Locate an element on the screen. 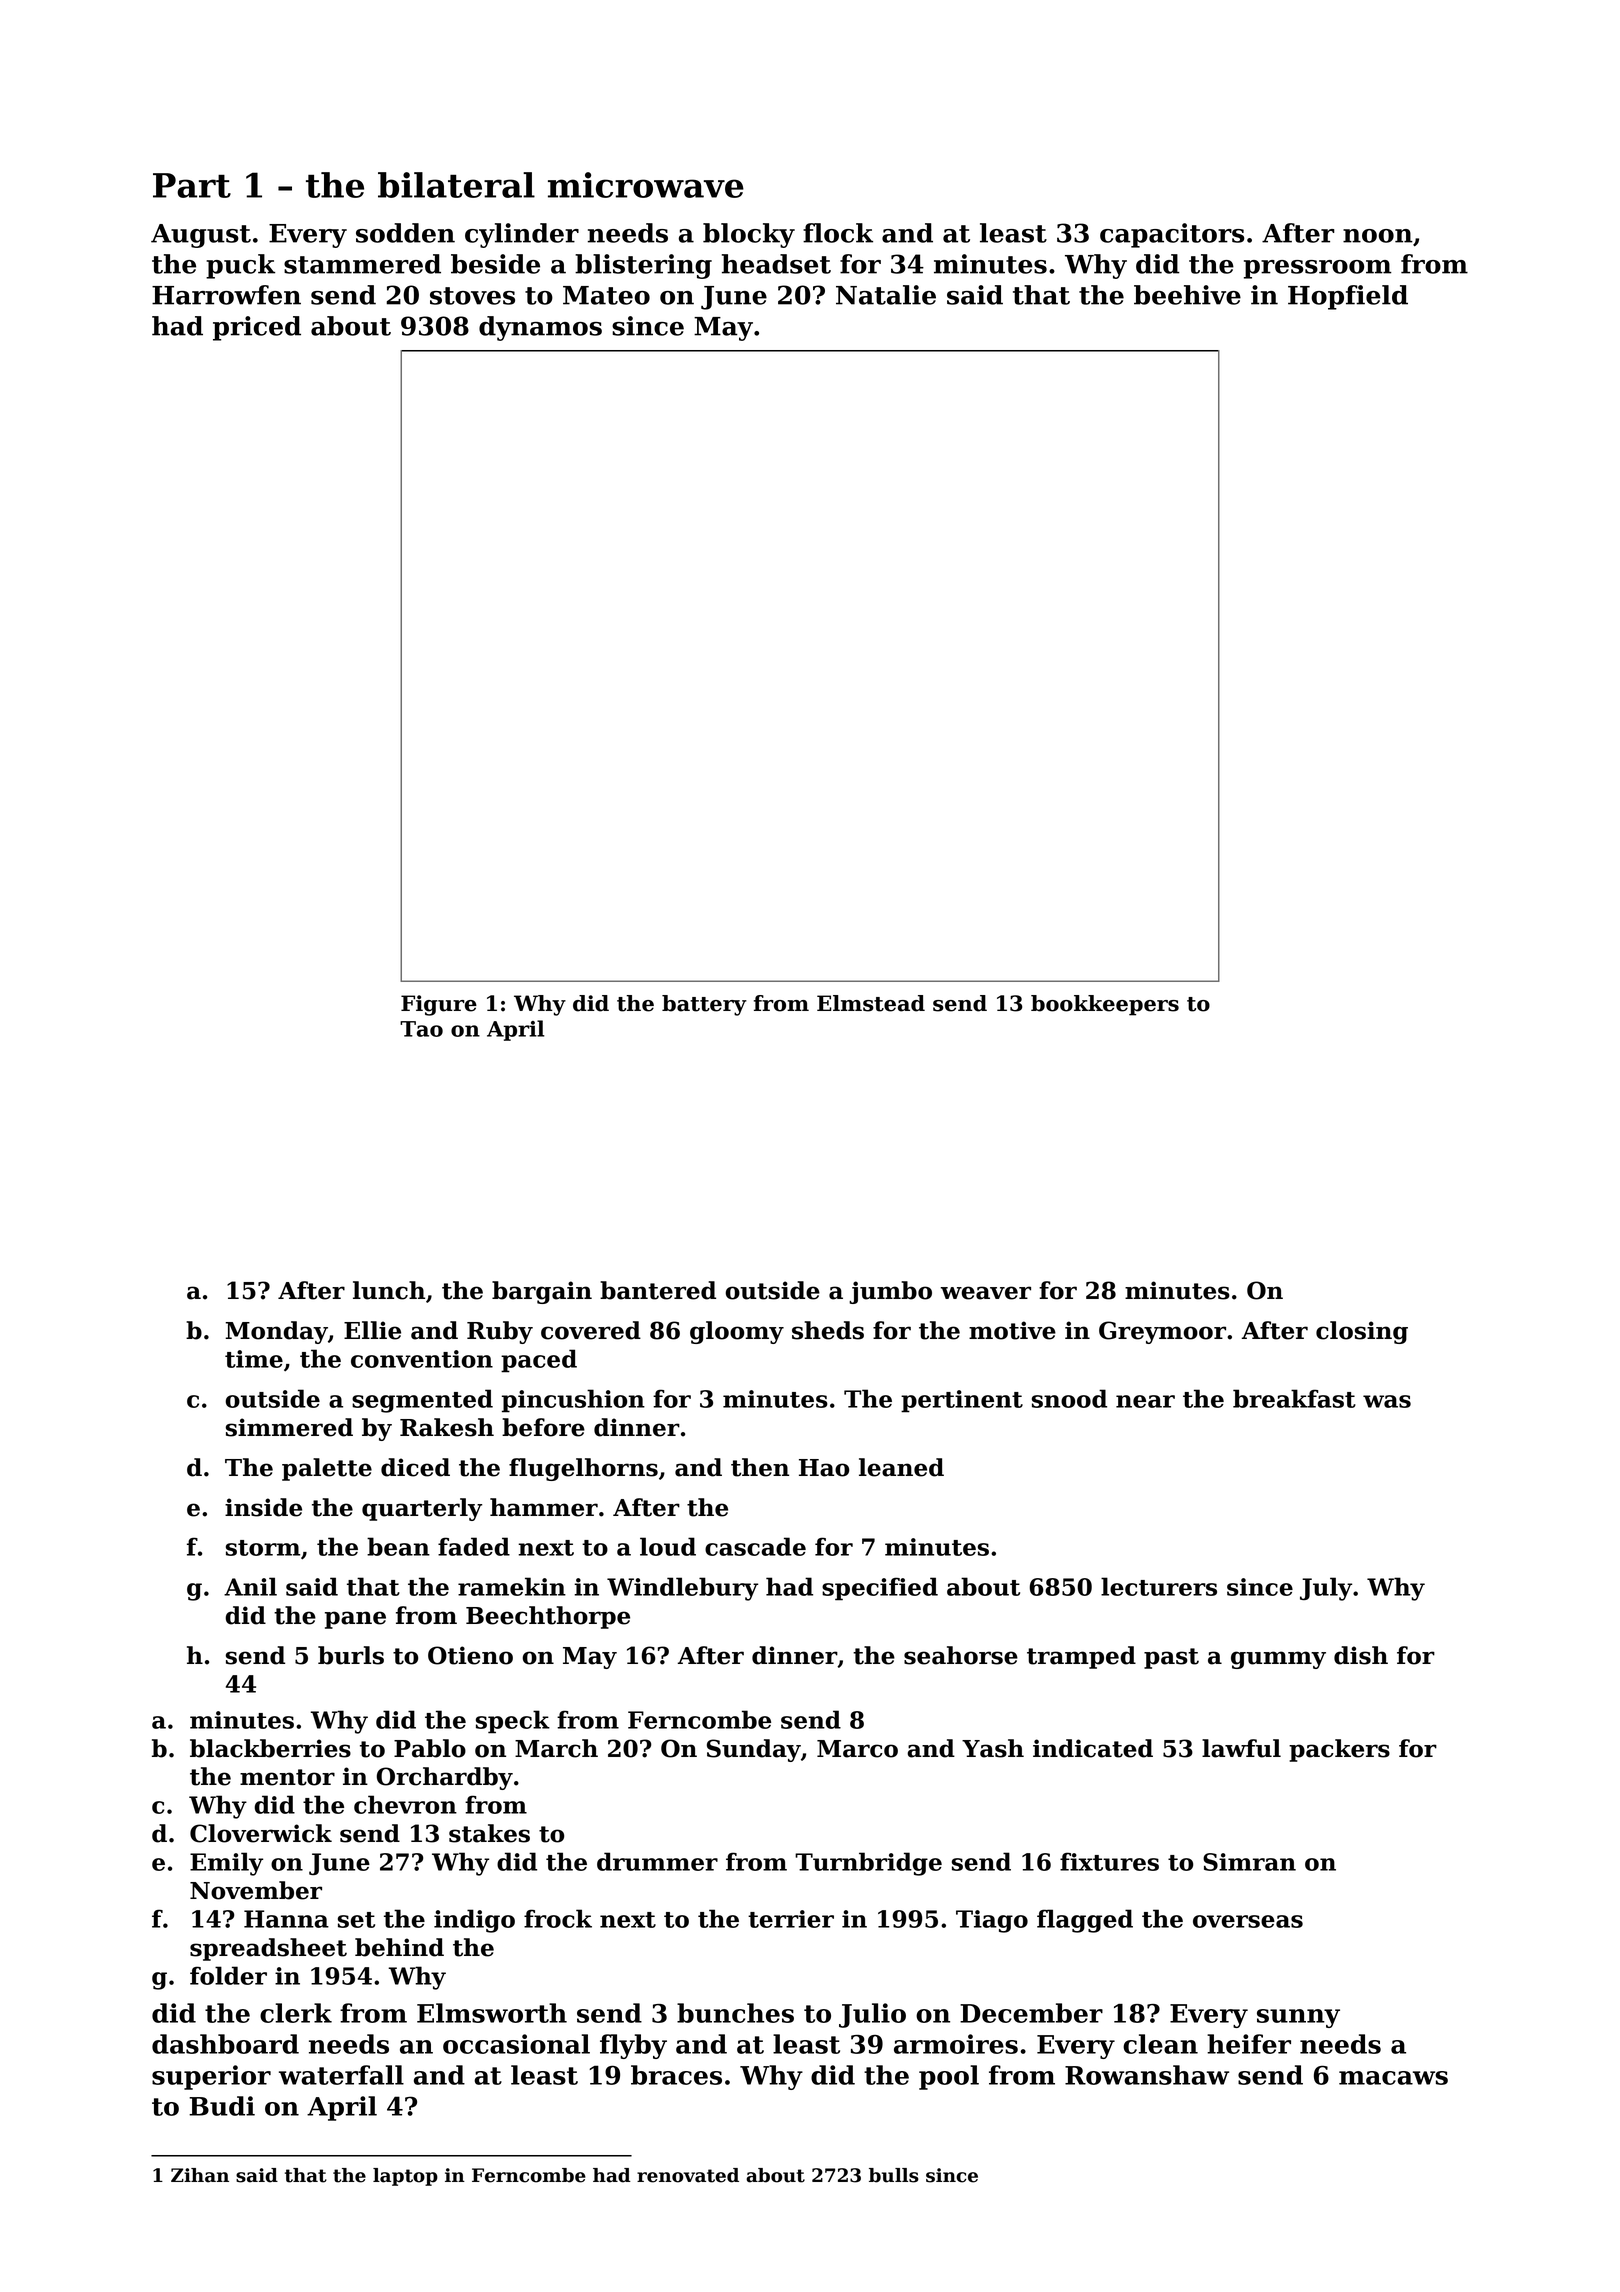 The height and width of the screenshot is (2292, 1620). Anil is located at coordinates (250, 1586).
